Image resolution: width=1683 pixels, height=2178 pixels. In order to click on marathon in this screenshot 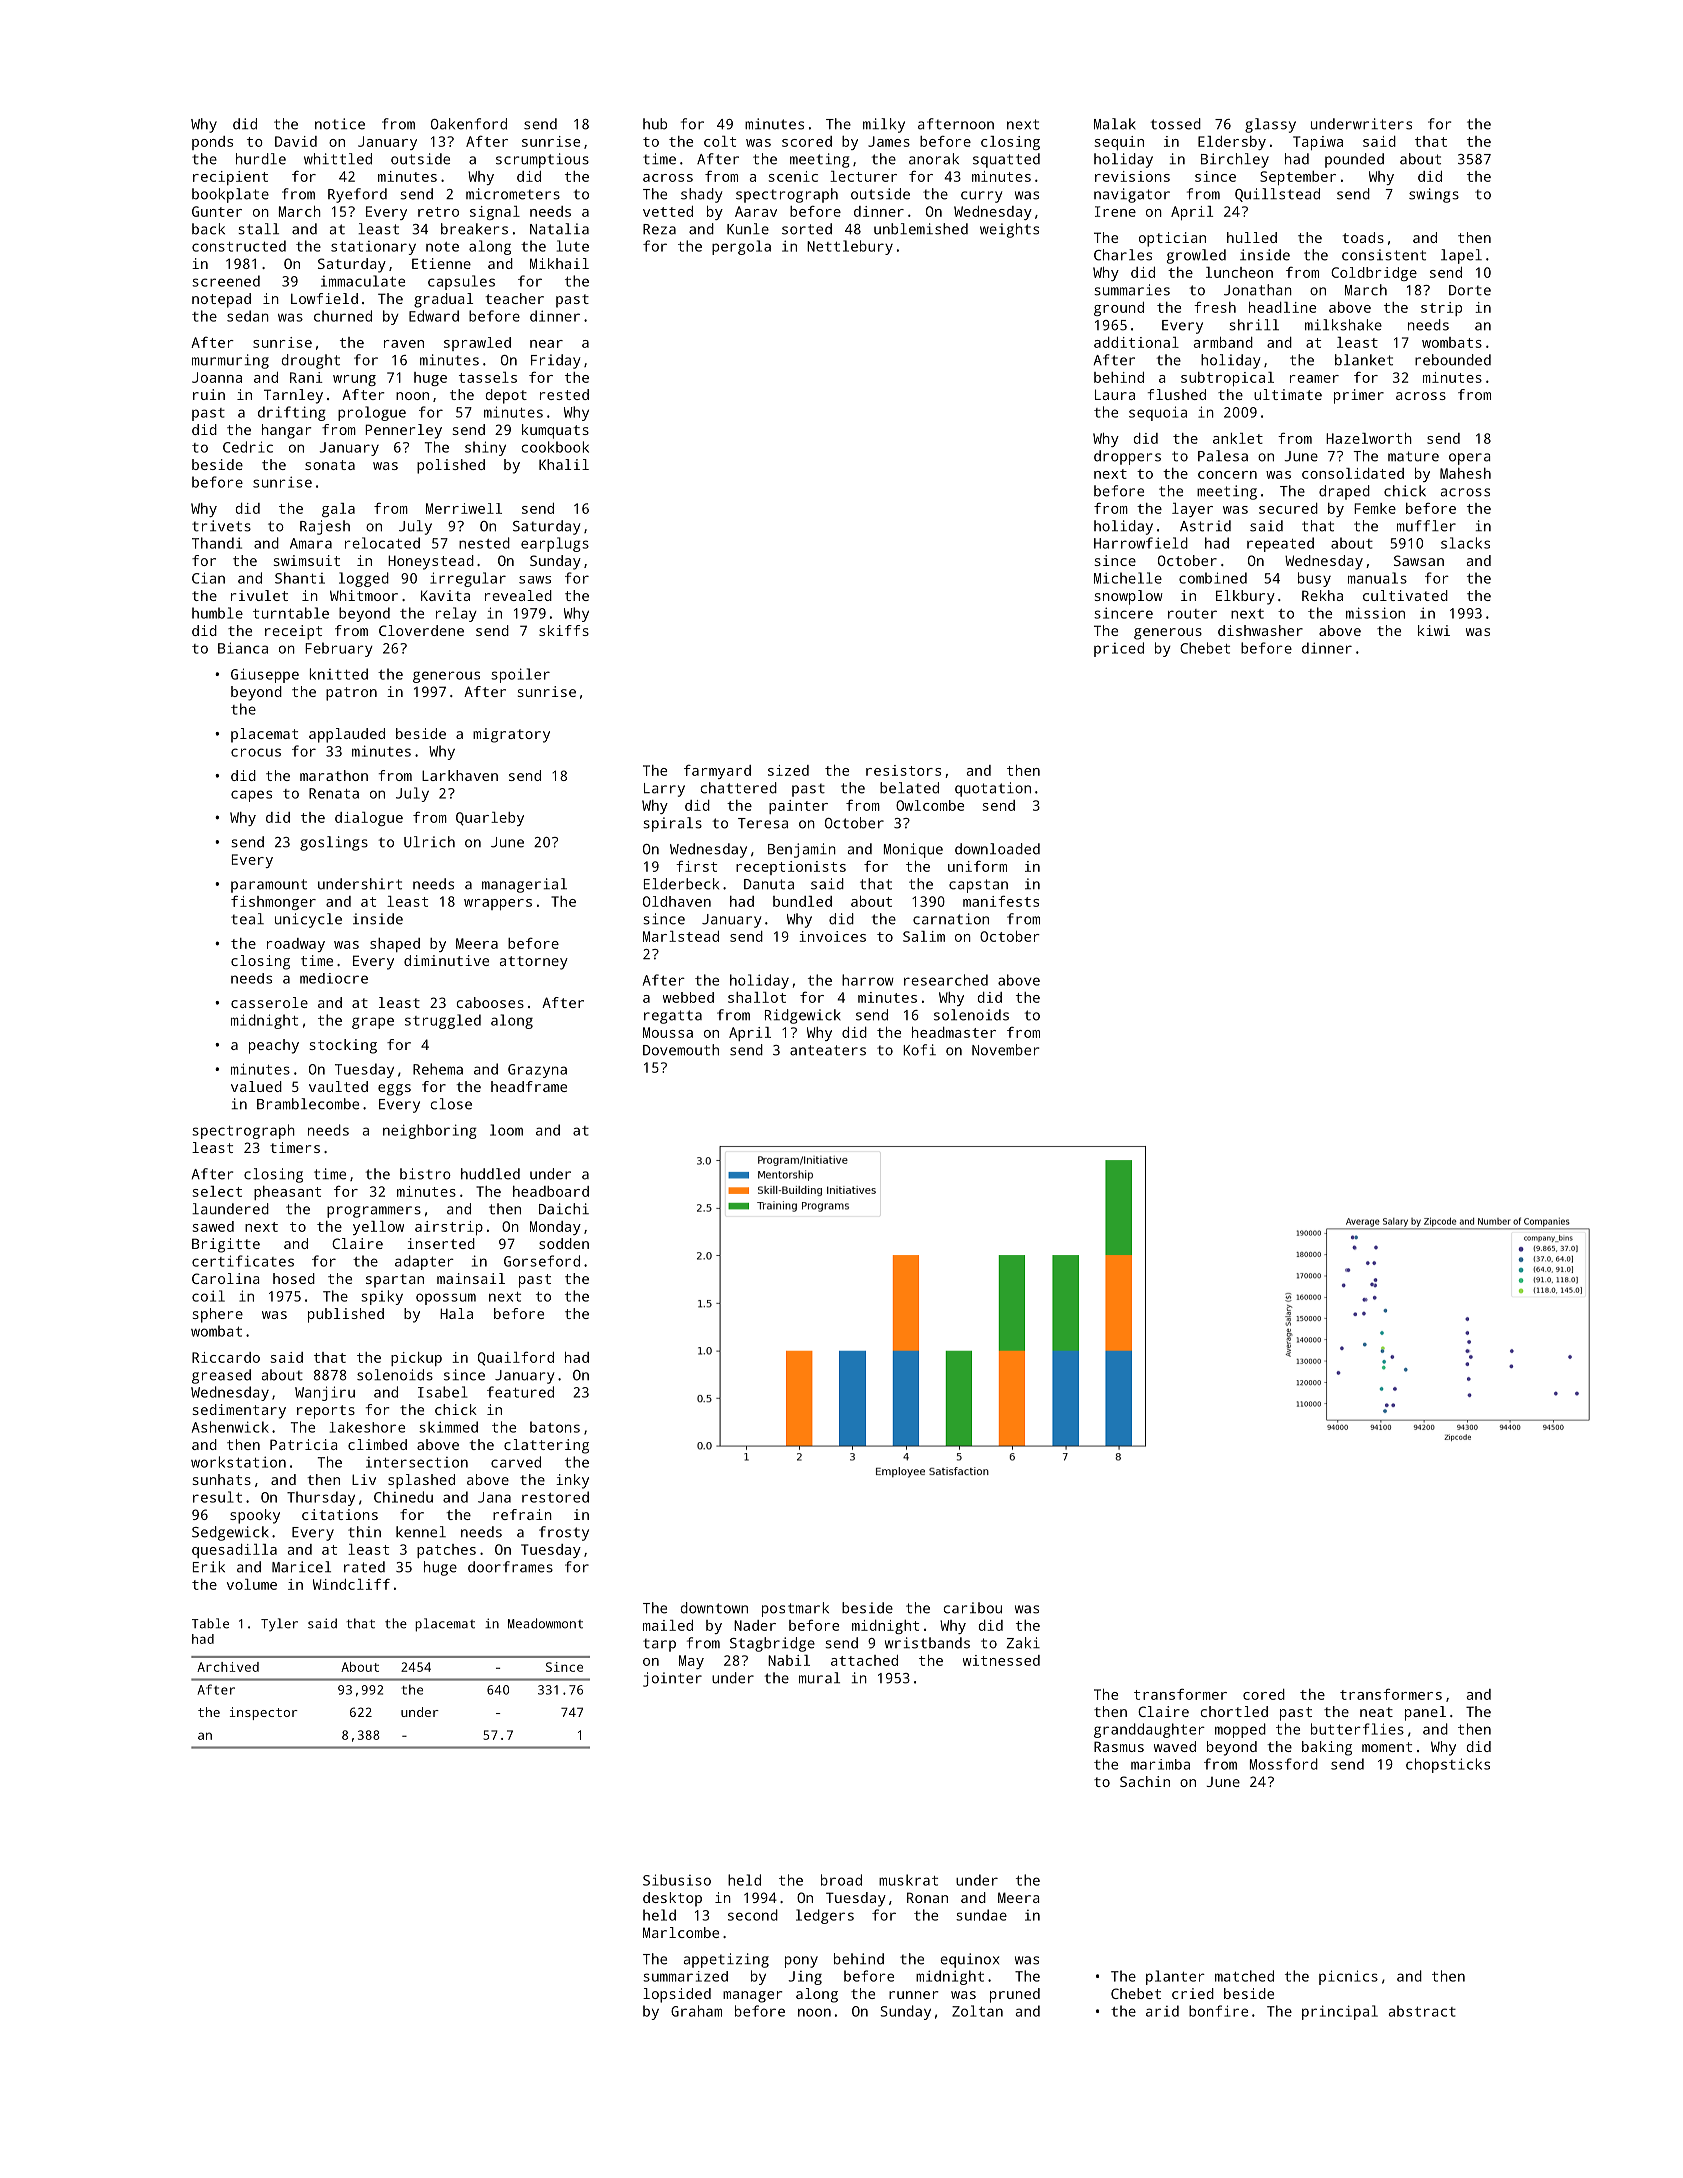, I will do `click(334, 775)`.
